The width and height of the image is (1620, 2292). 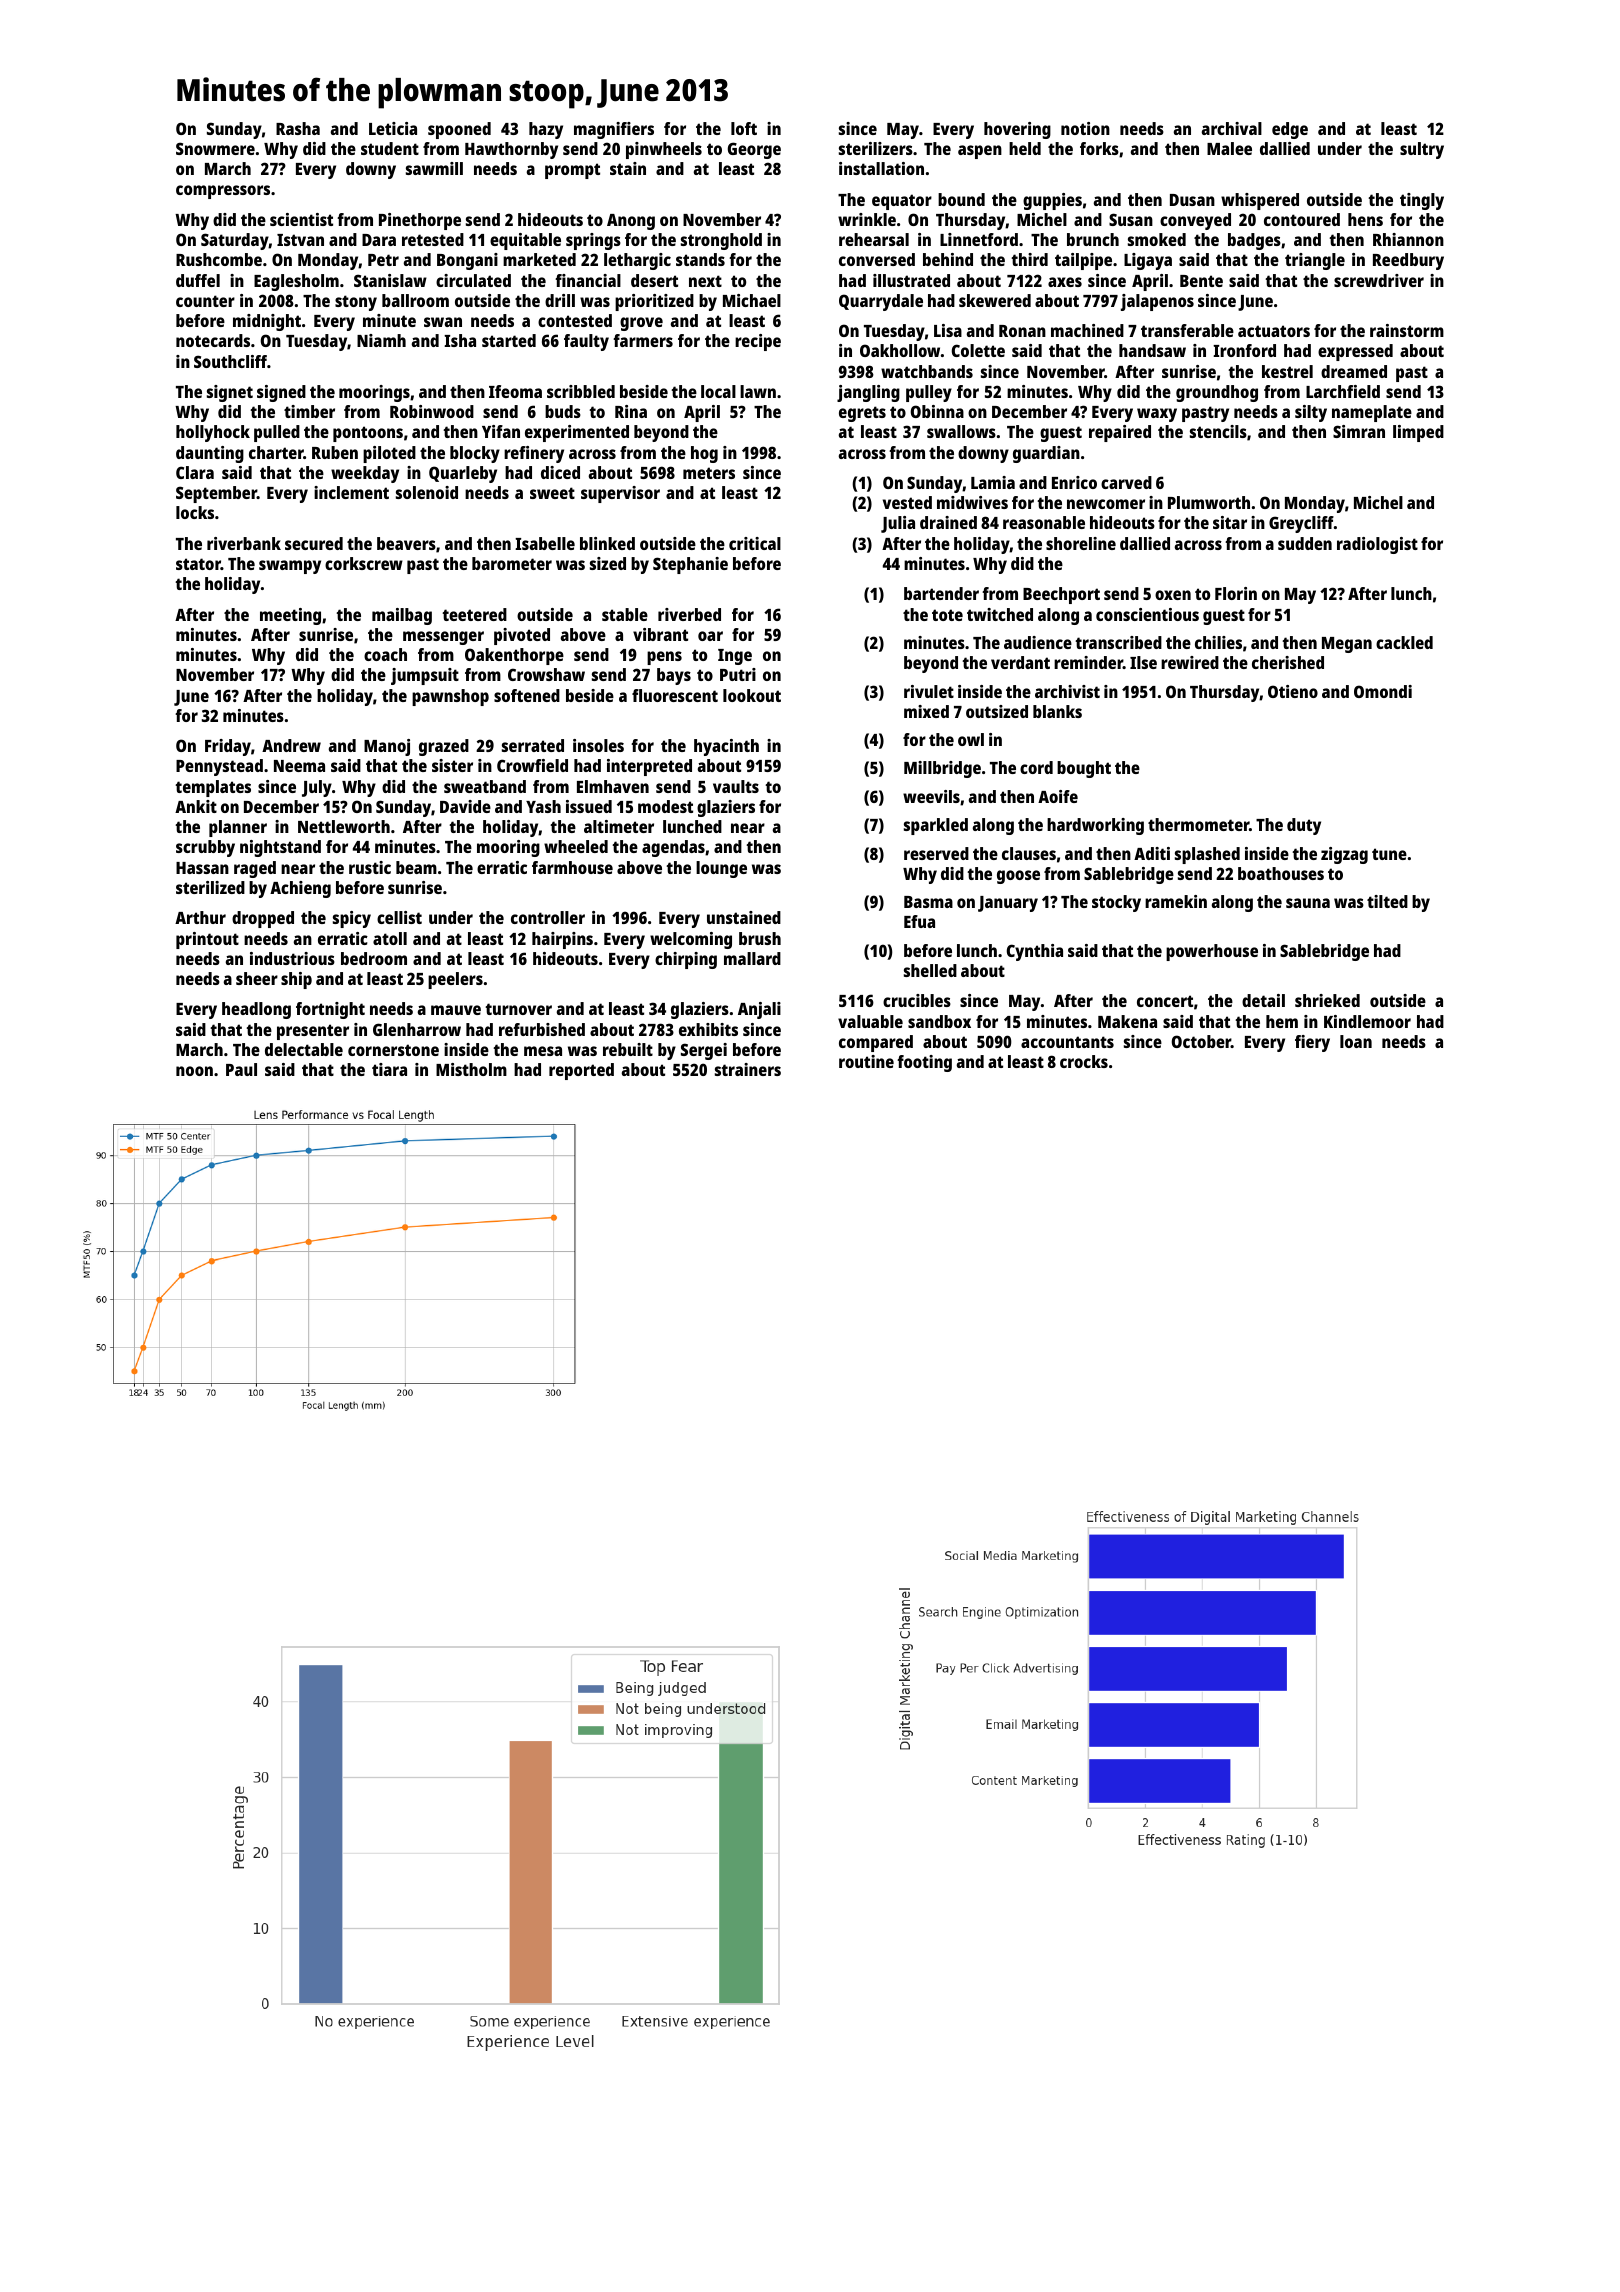 I want to click on Rushcombe, so click(x=219, y=259).
